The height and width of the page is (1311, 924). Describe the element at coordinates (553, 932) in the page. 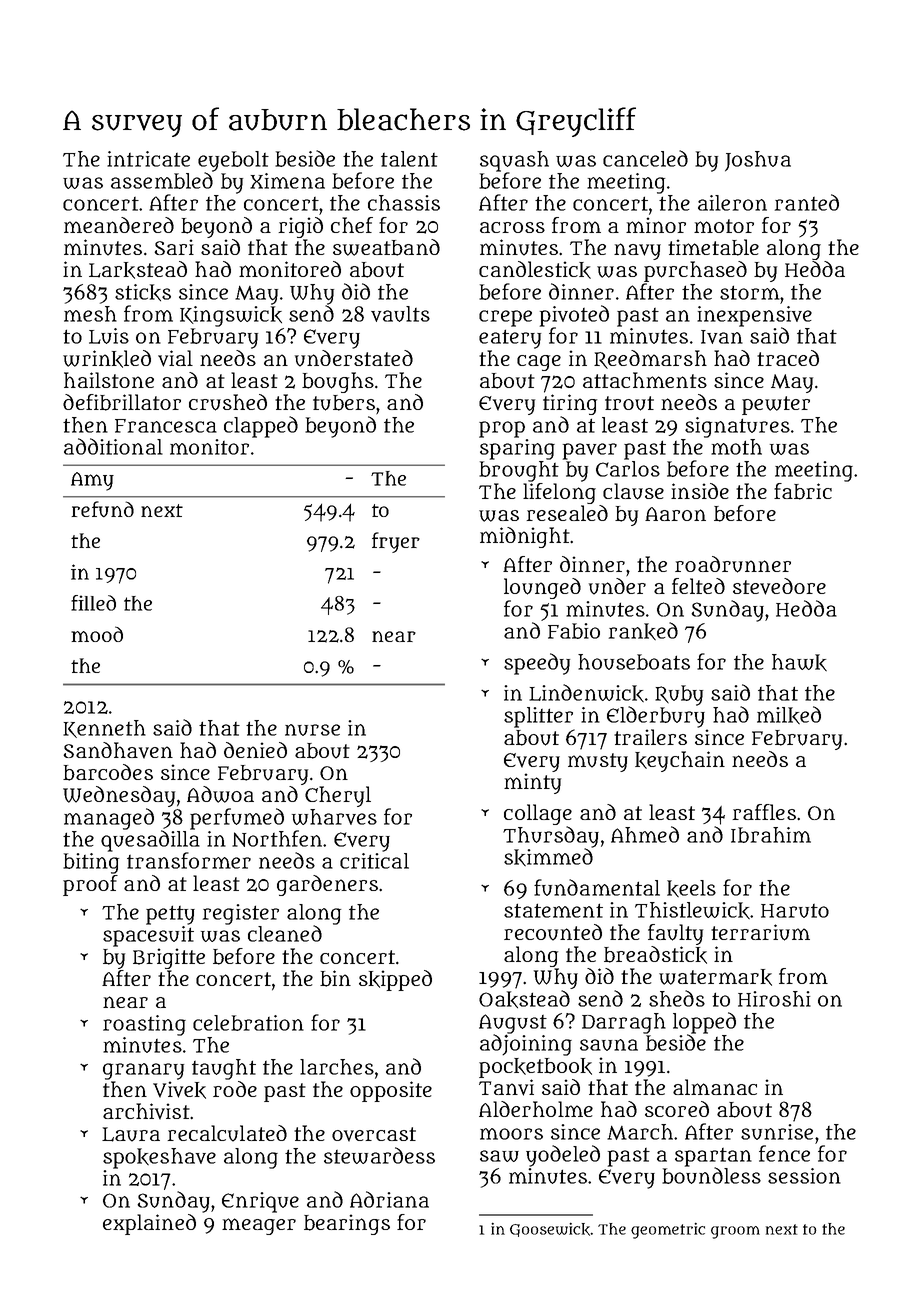

I see `recounted` at that location.
